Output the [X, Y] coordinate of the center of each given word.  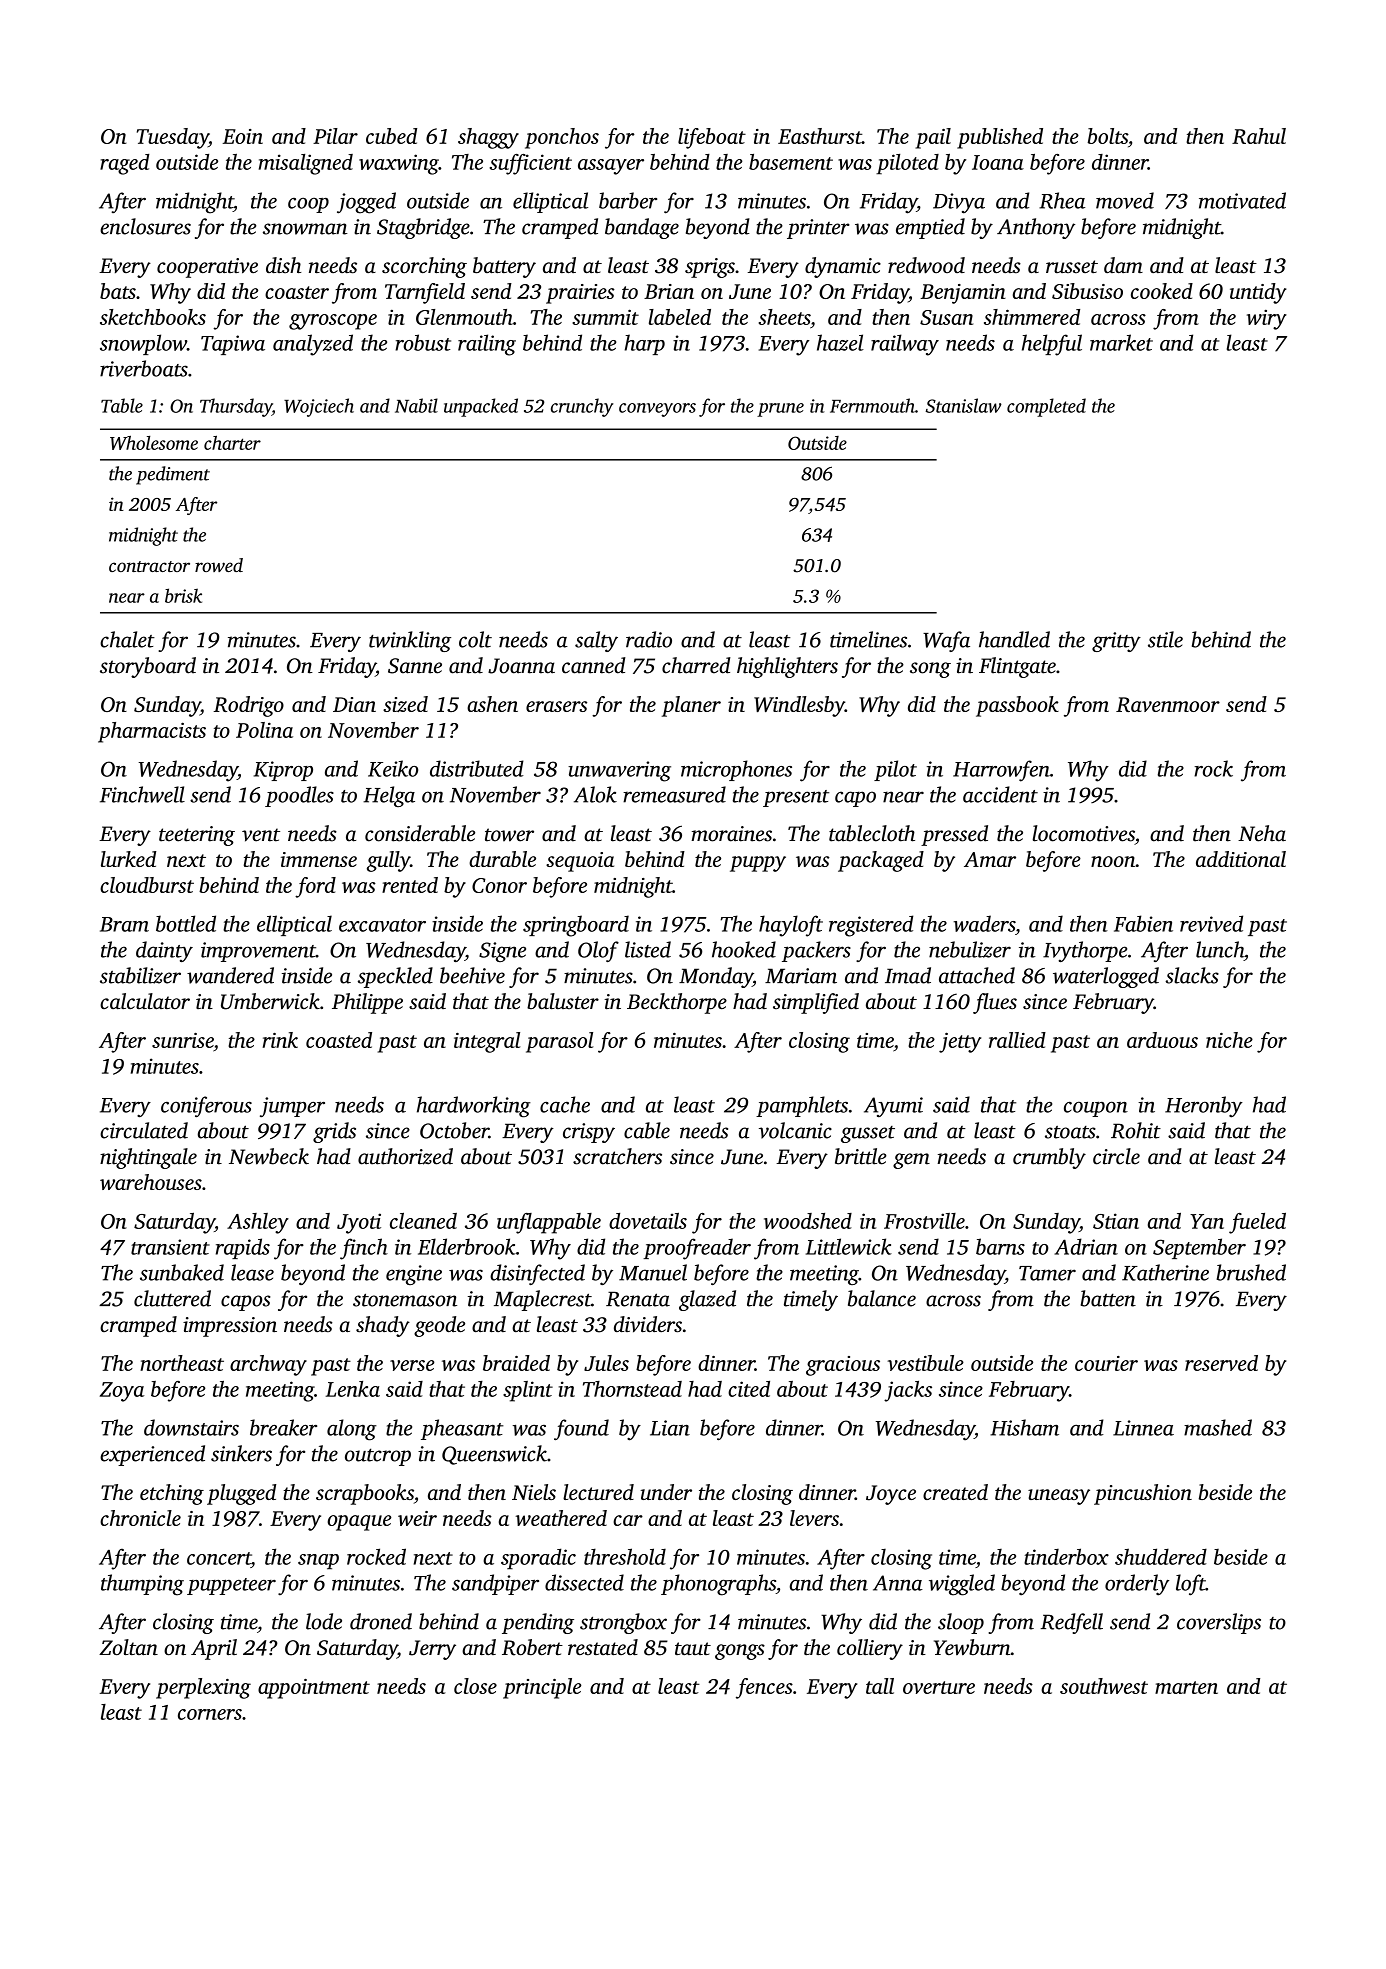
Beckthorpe [677, 1003]
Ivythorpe [1085, 951]
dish [283, 265]
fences [764, 1688]
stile [1165, 639]
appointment [314, 1689]
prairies [580, 294]
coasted [339, 1040]
